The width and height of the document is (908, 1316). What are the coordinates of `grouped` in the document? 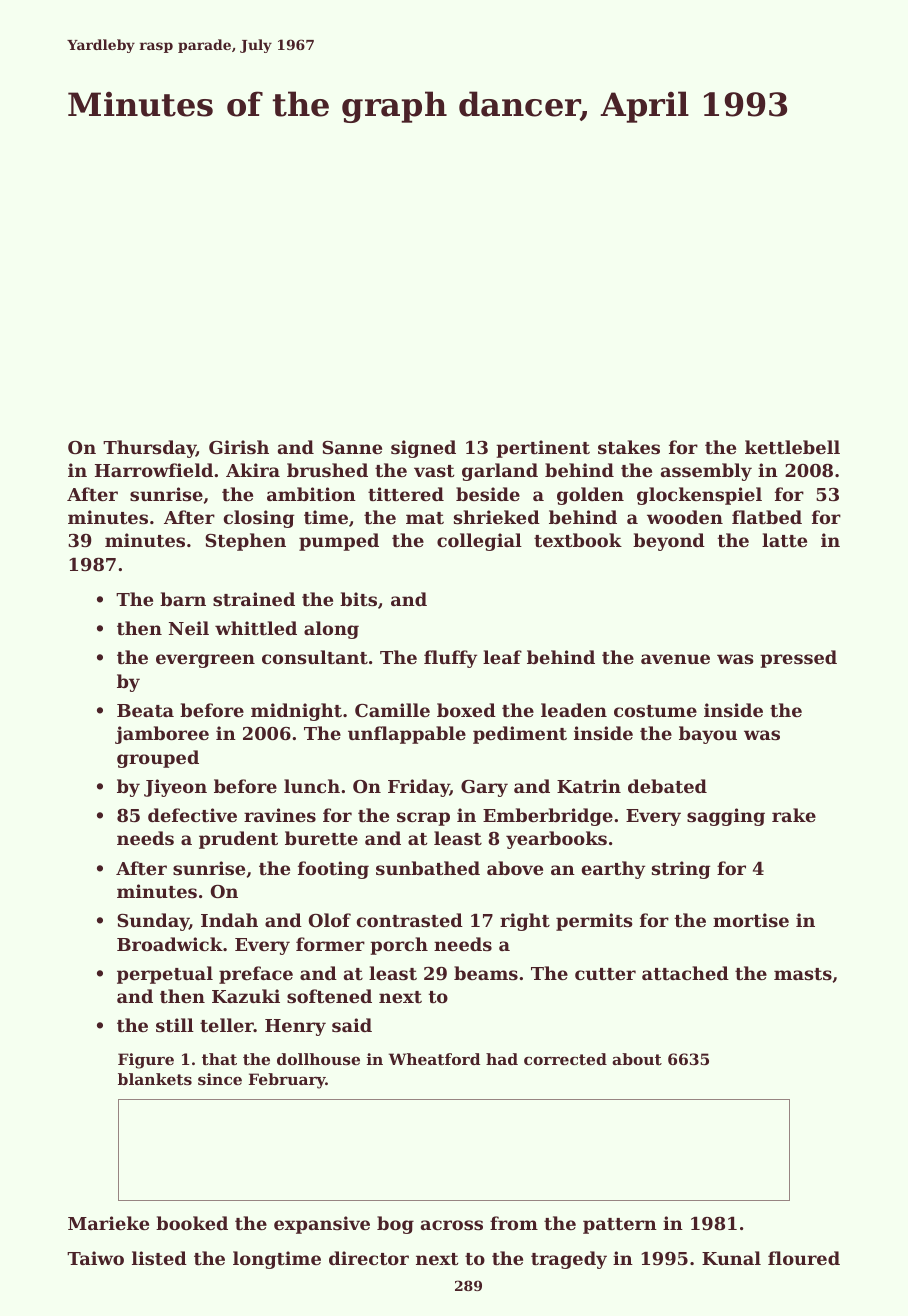 It's located at (158, 759).
